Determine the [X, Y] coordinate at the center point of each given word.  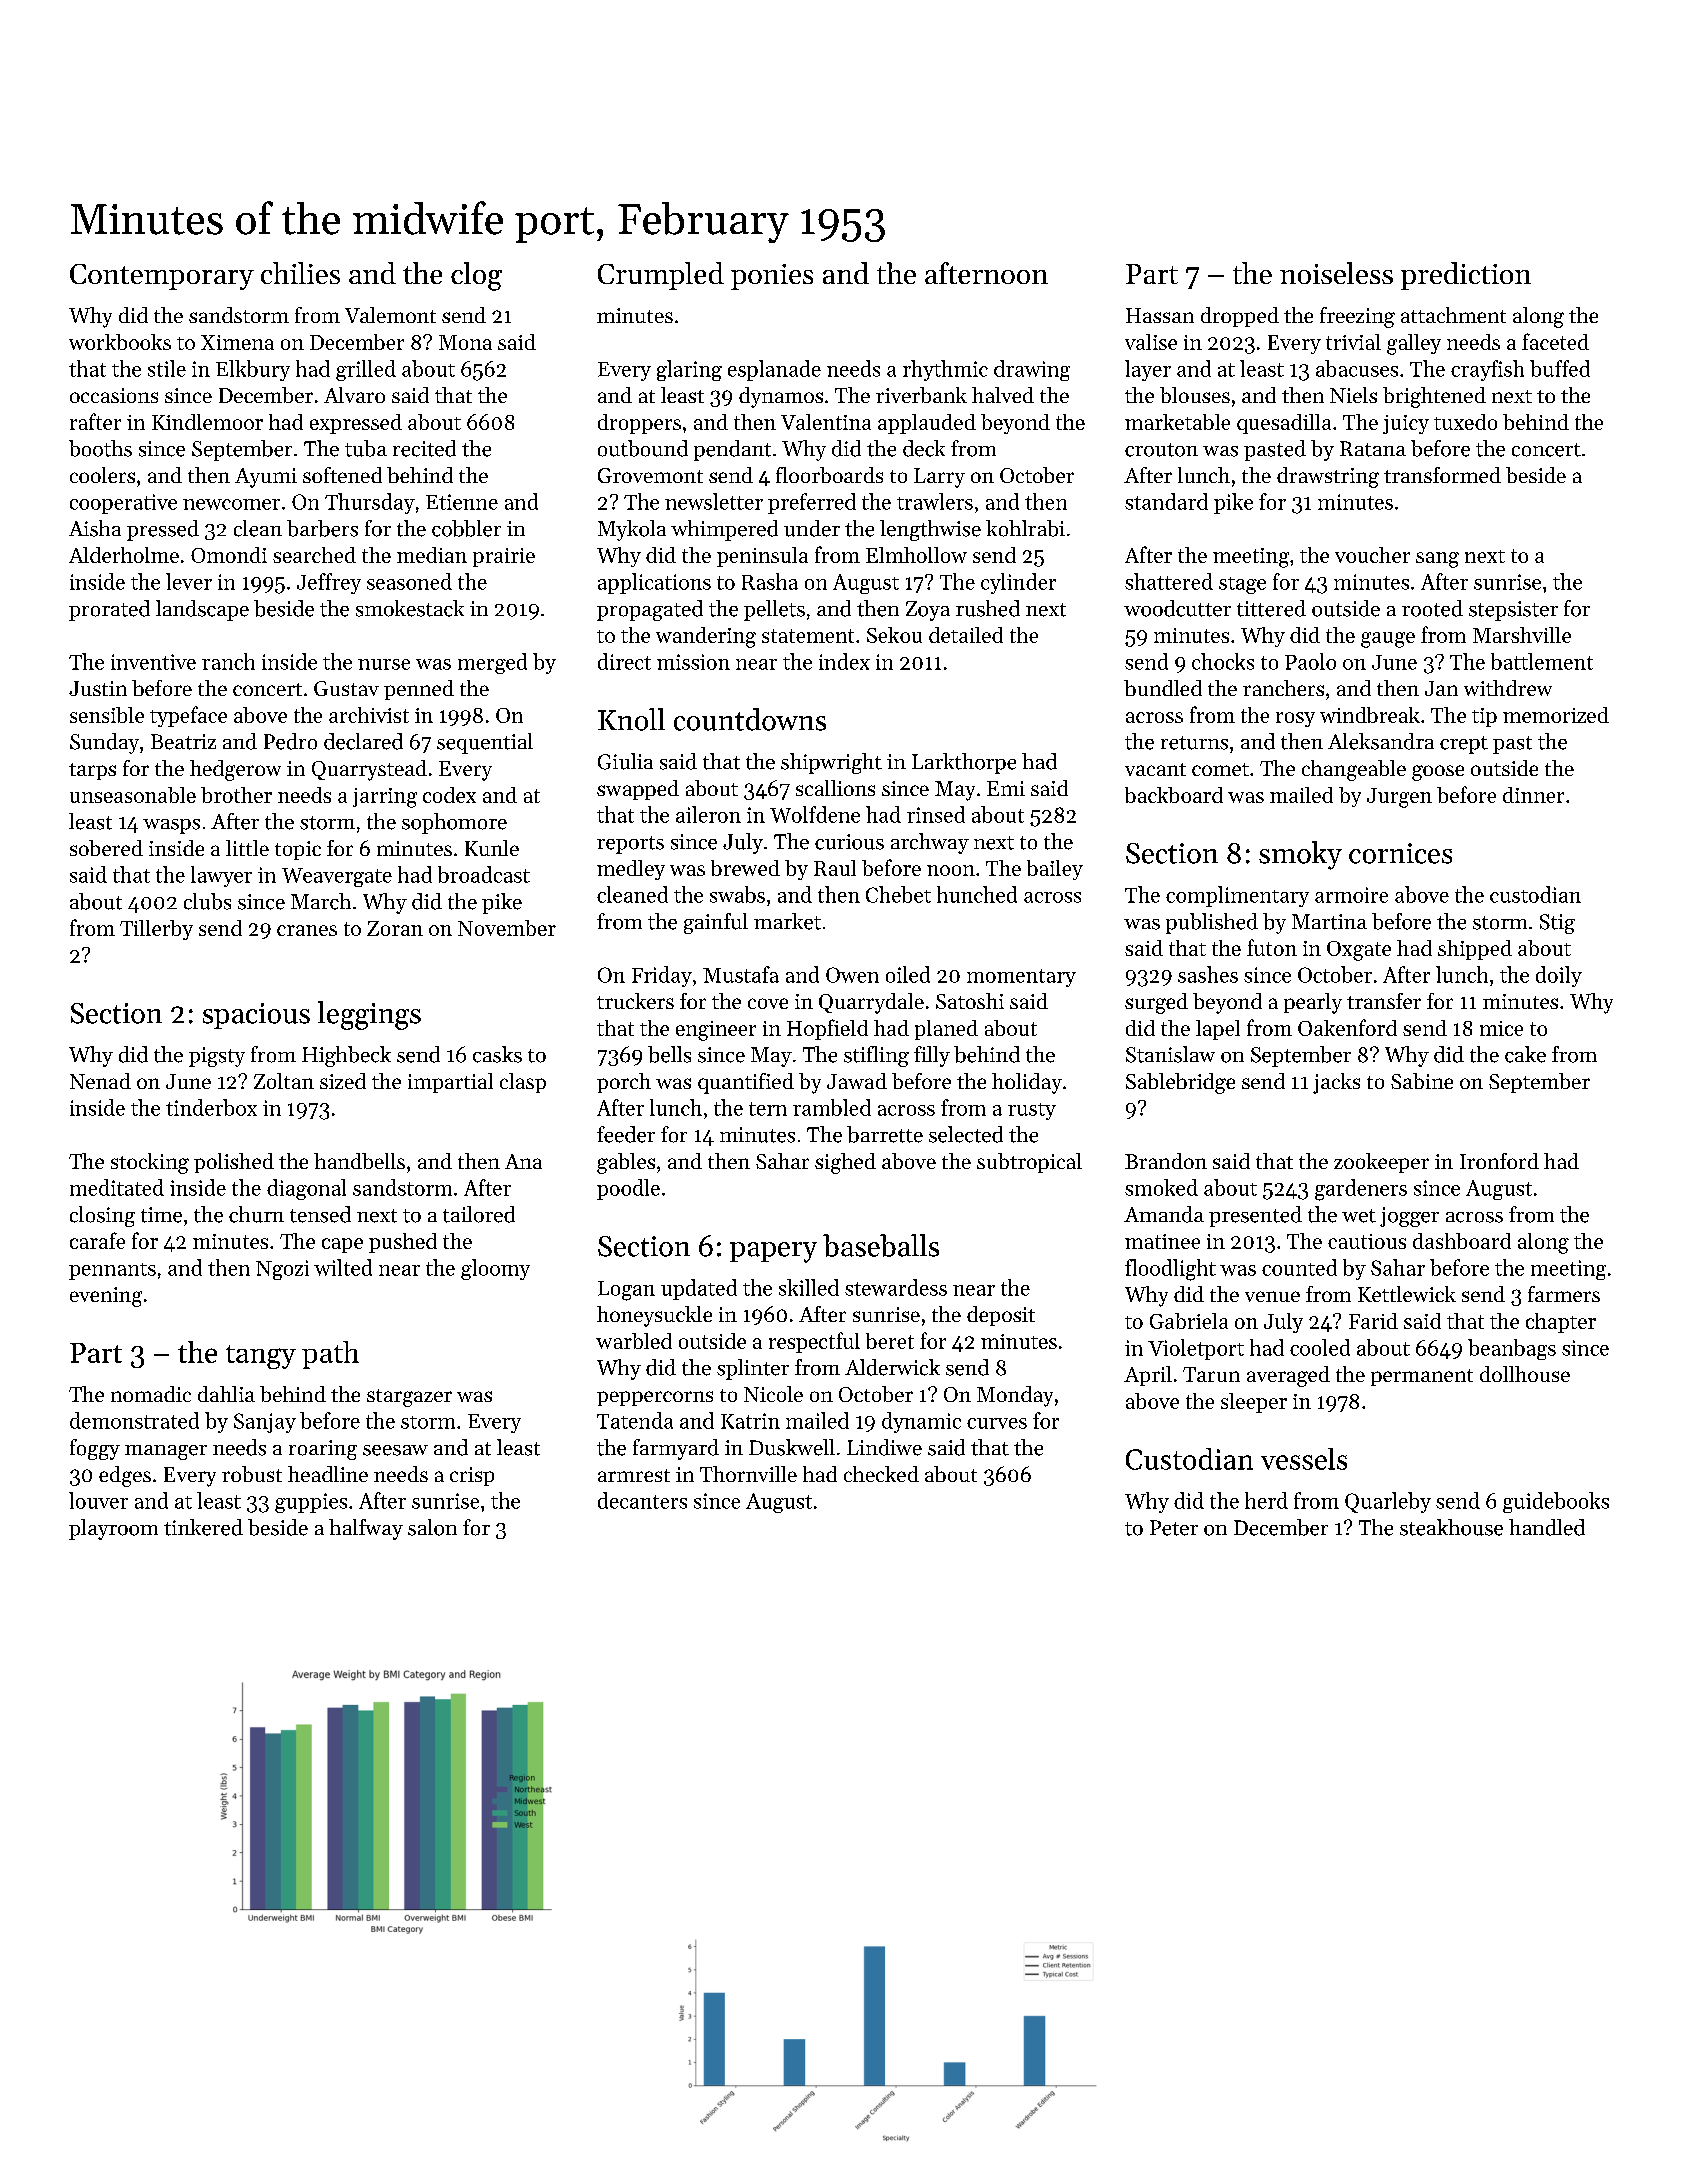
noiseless [1336, 273]
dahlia [226, 1394]
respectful [814, 1342]
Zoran [395, 928]
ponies [772, 277]
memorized [1556, 715]
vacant [1155, 769]
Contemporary [162, 277]
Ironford [1499, 1161]
